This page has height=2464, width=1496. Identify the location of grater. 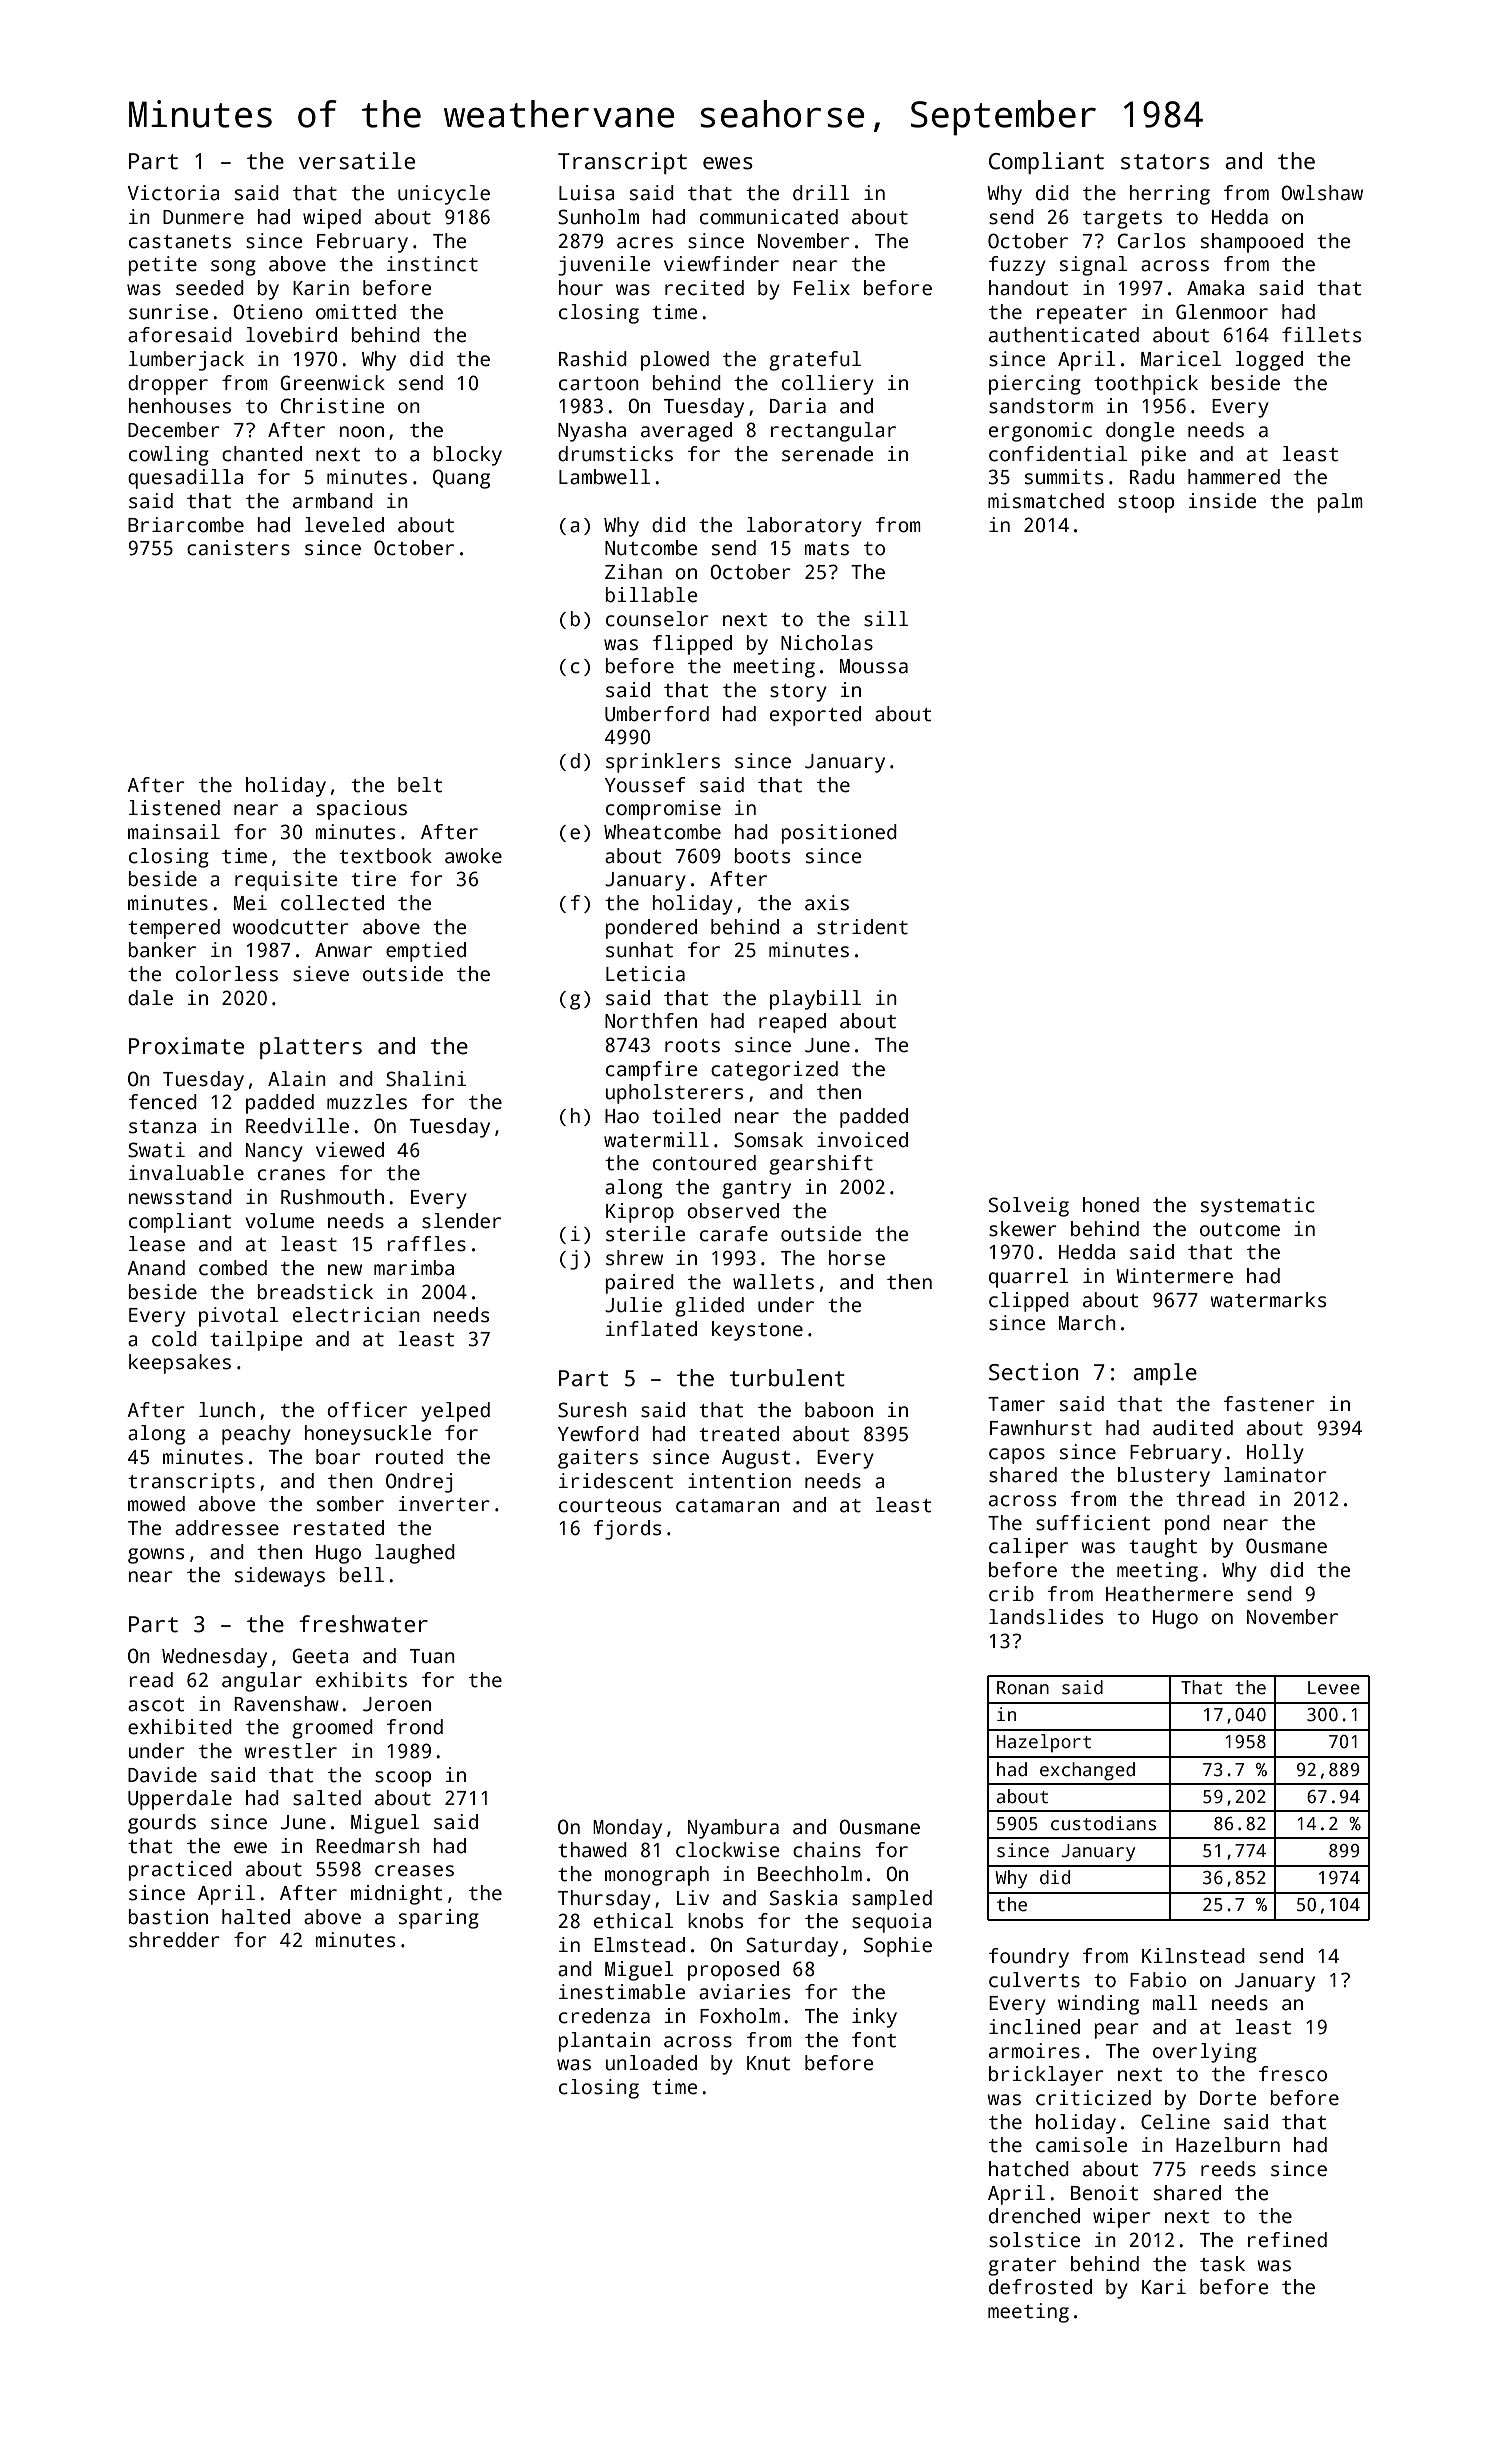
(1022, 2267).
